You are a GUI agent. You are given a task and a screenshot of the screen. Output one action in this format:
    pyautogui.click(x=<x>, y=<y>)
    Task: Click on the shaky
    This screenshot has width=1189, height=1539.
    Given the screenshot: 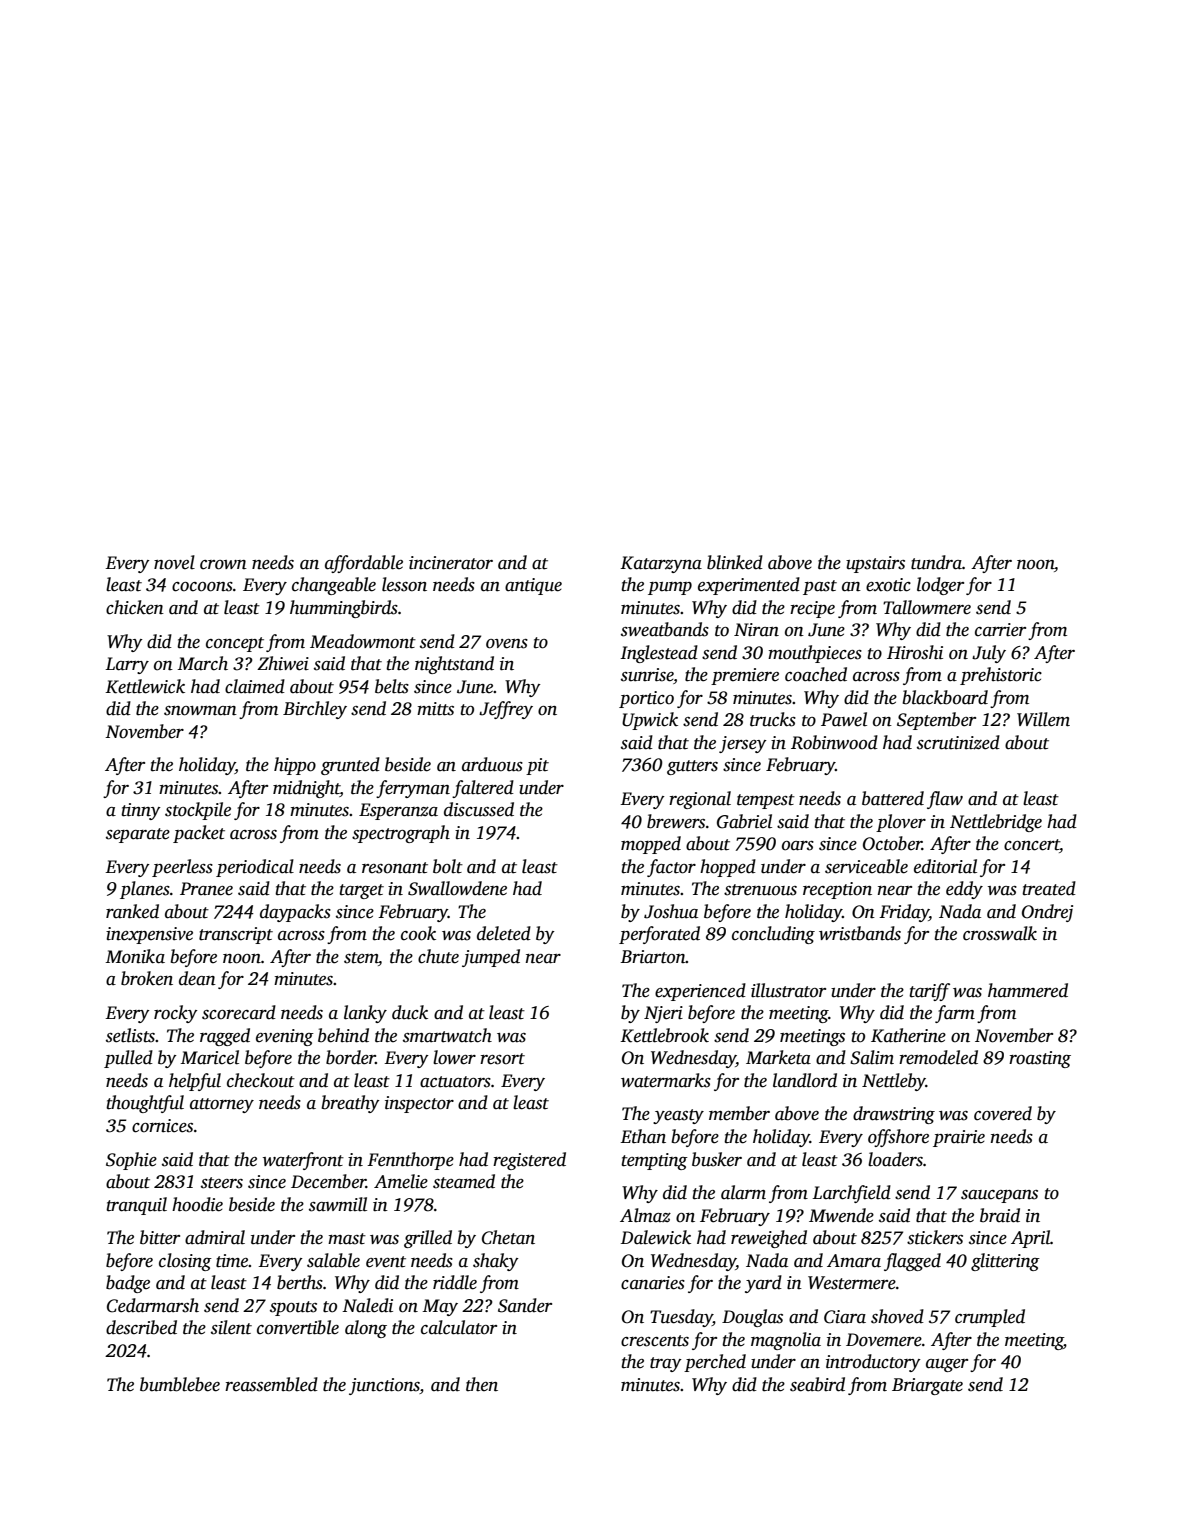 What is the action you would take?
    pyautogui.click(x=496, y=1262)
